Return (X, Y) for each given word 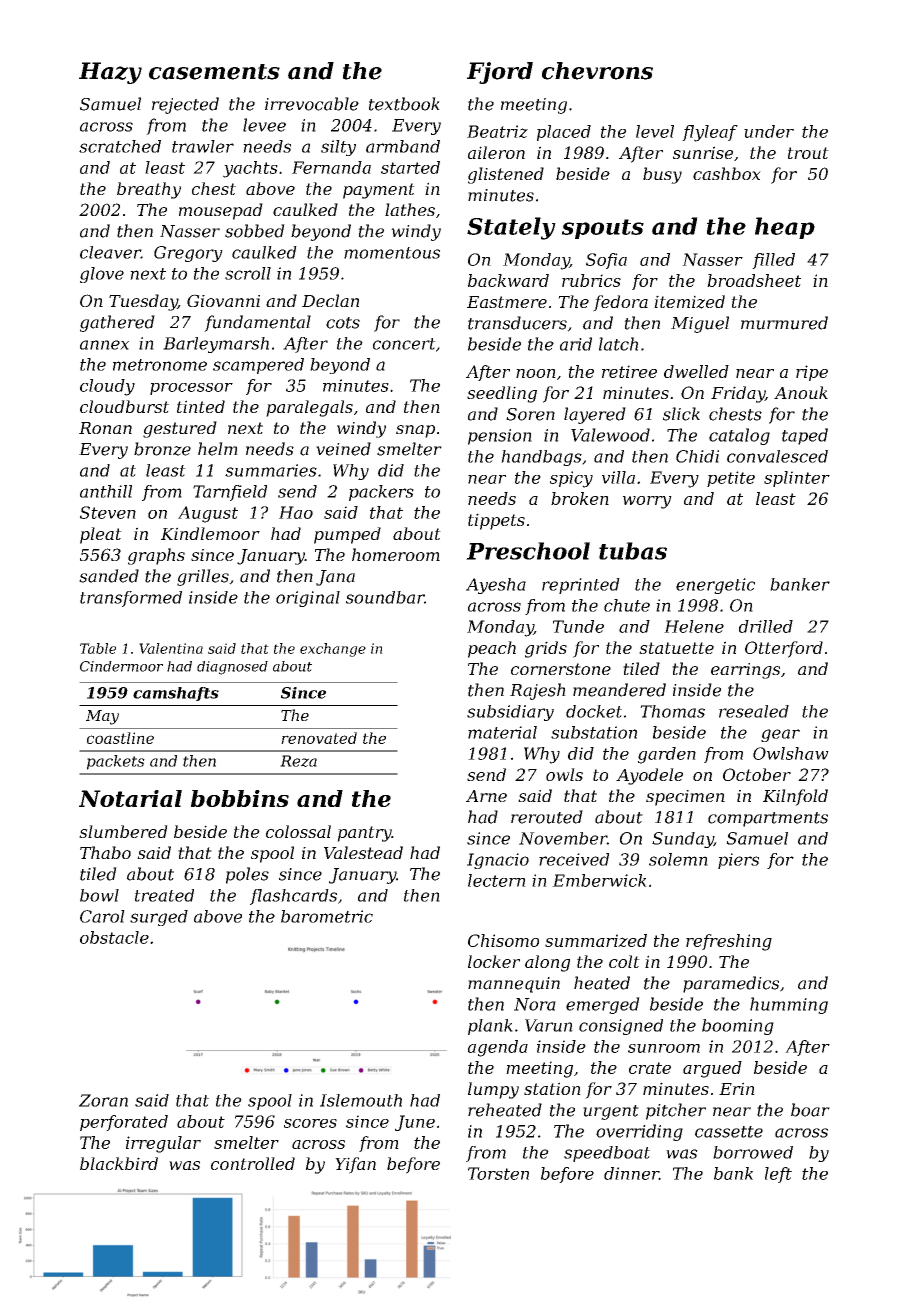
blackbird (119, 1163)
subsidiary (510, 713)
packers (381, 493)
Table (98, 648)
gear (780, 735)
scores (310, 1123)
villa (618, 477)
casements (214, 72)
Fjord (500, 73)
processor (191, 389)
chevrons (597, 71)
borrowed (753, 1152)
